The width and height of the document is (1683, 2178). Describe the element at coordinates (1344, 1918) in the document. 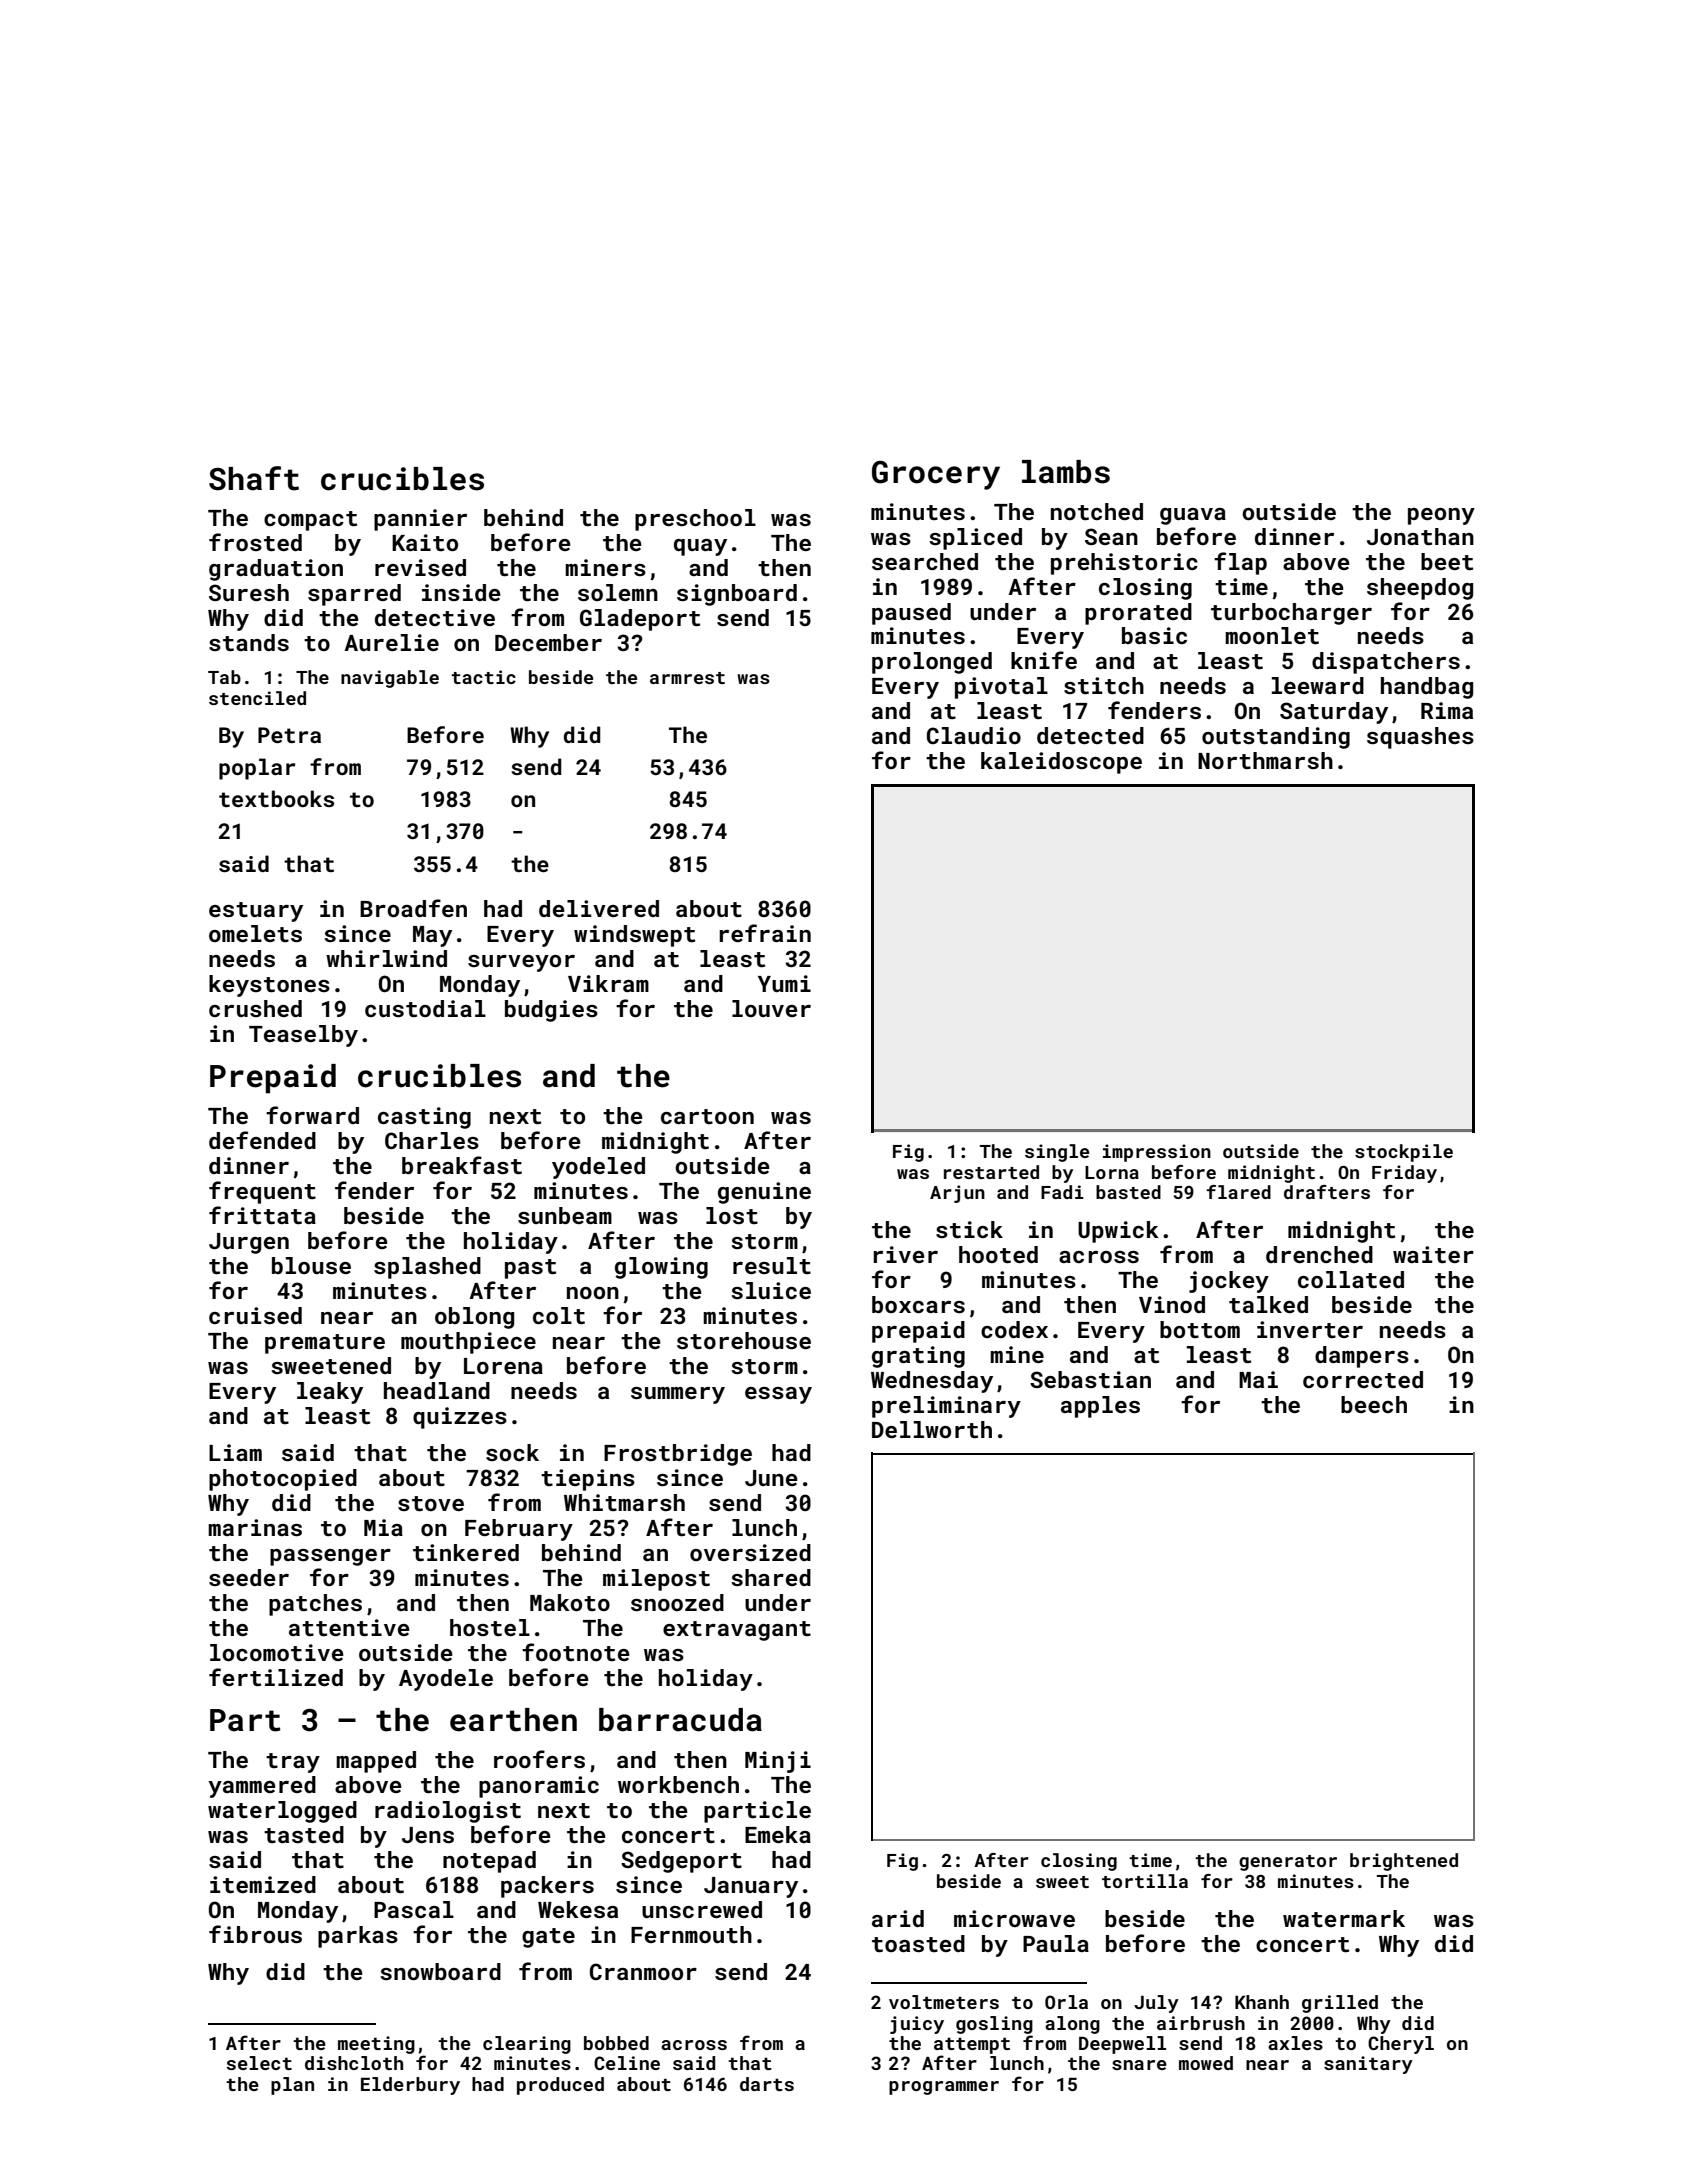

I see `watermark` at that location.
